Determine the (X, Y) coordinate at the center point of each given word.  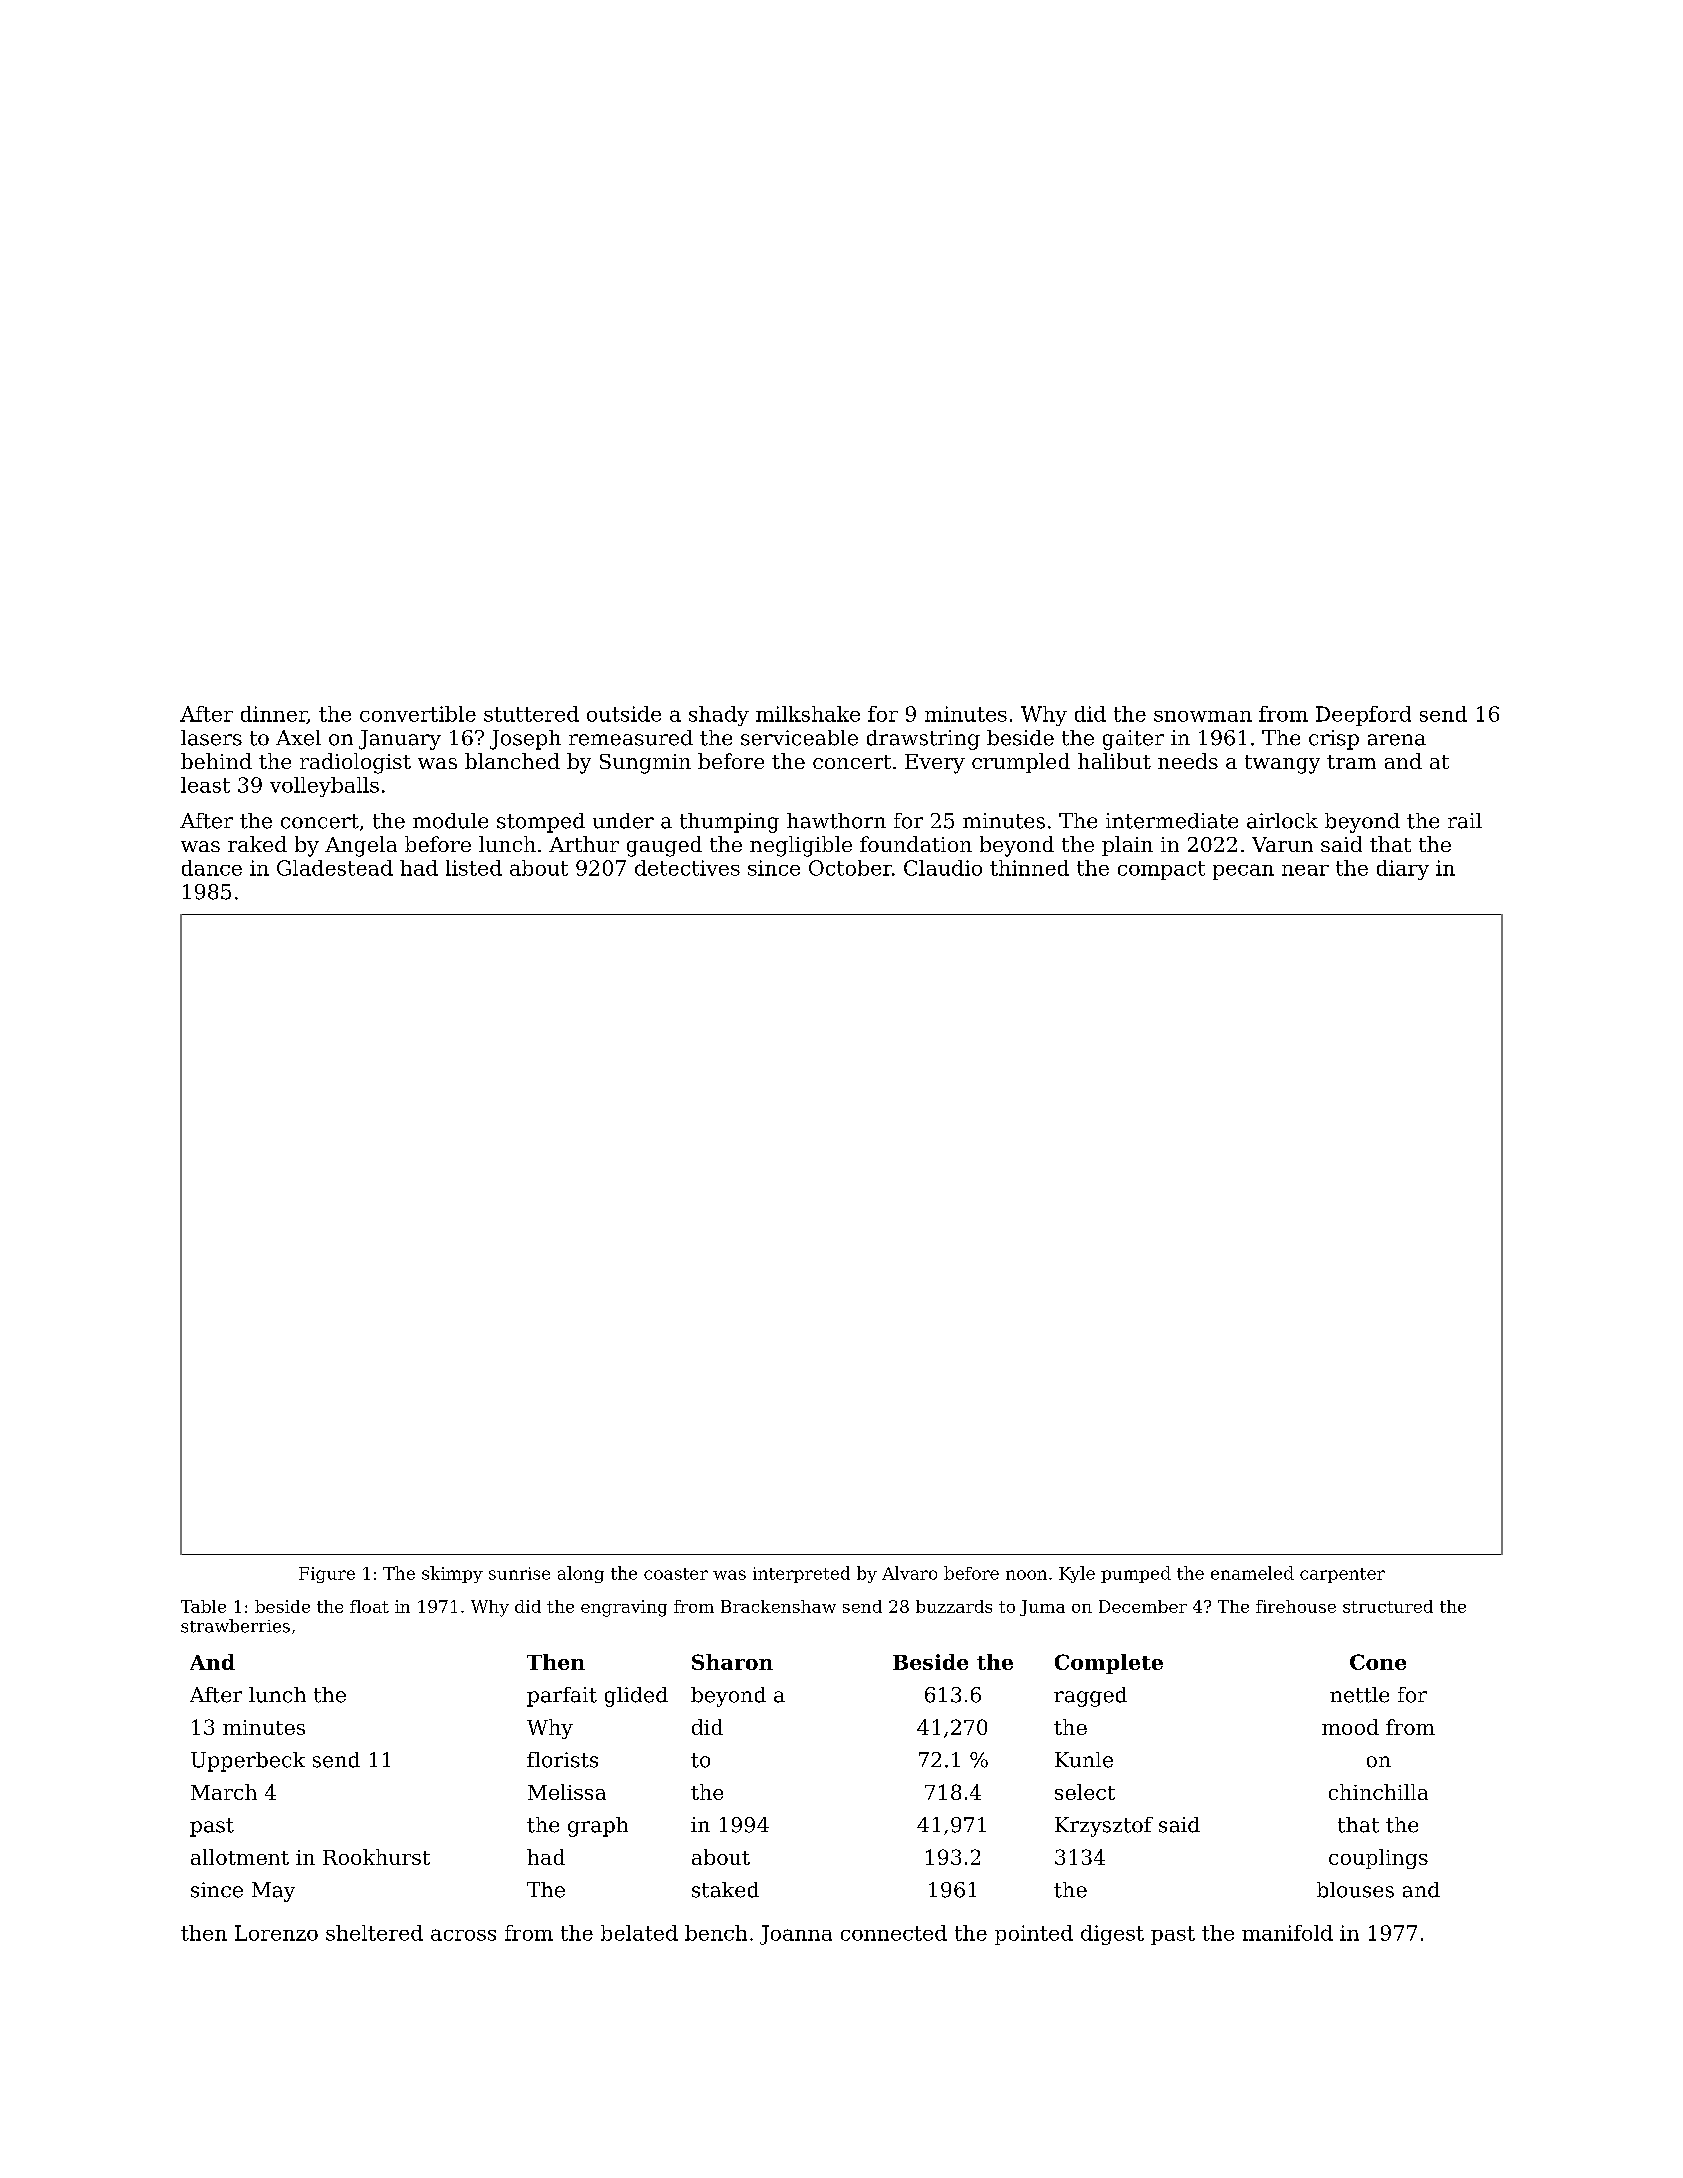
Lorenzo (276, 1933)
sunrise (519, 1573)
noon (1026, 1575)
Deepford (1363, 716)
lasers (211, 738)
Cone (1378, 1662)
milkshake (808, 714)
